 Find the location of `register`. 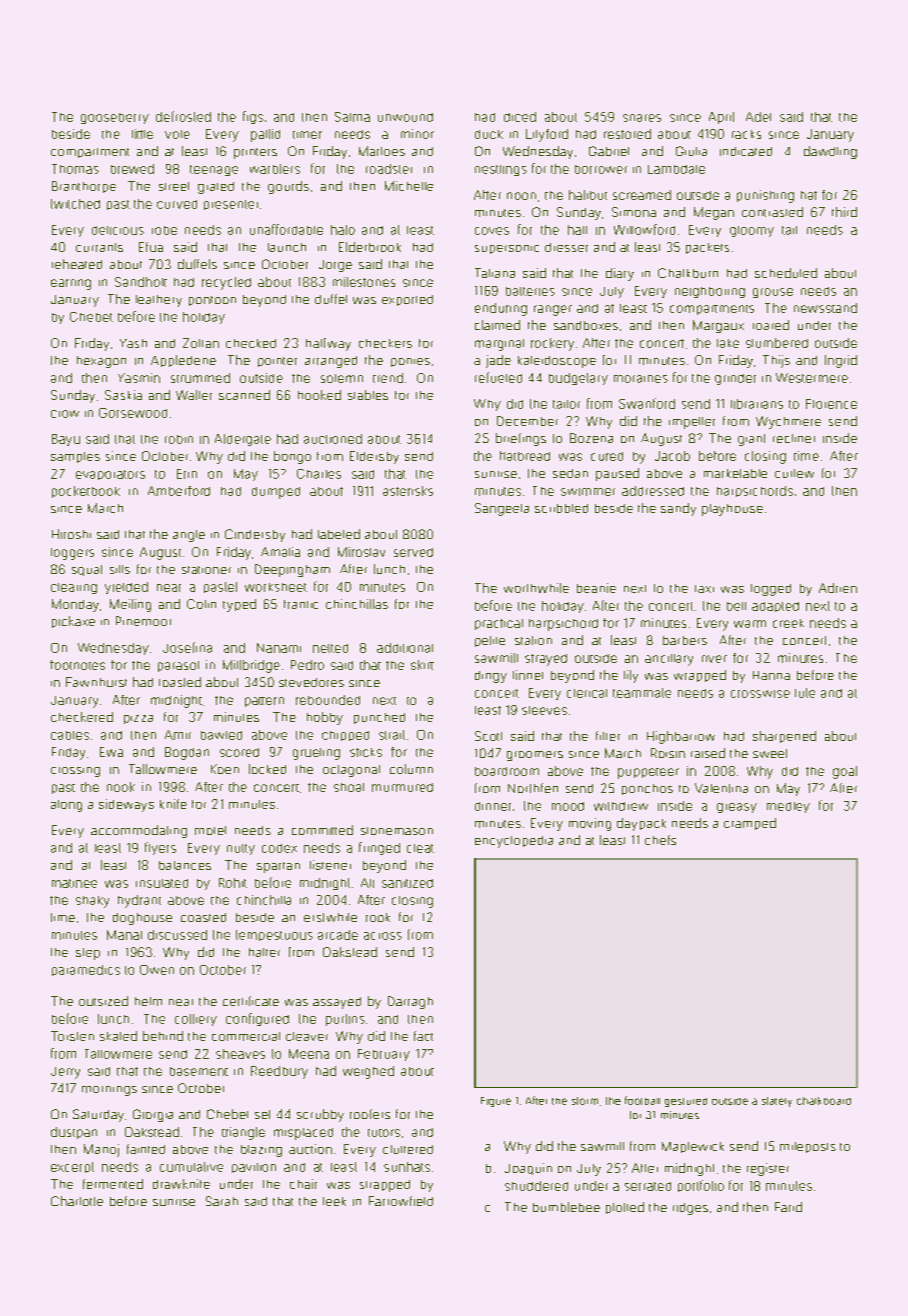

register is located at coordinates (768, 1169).
